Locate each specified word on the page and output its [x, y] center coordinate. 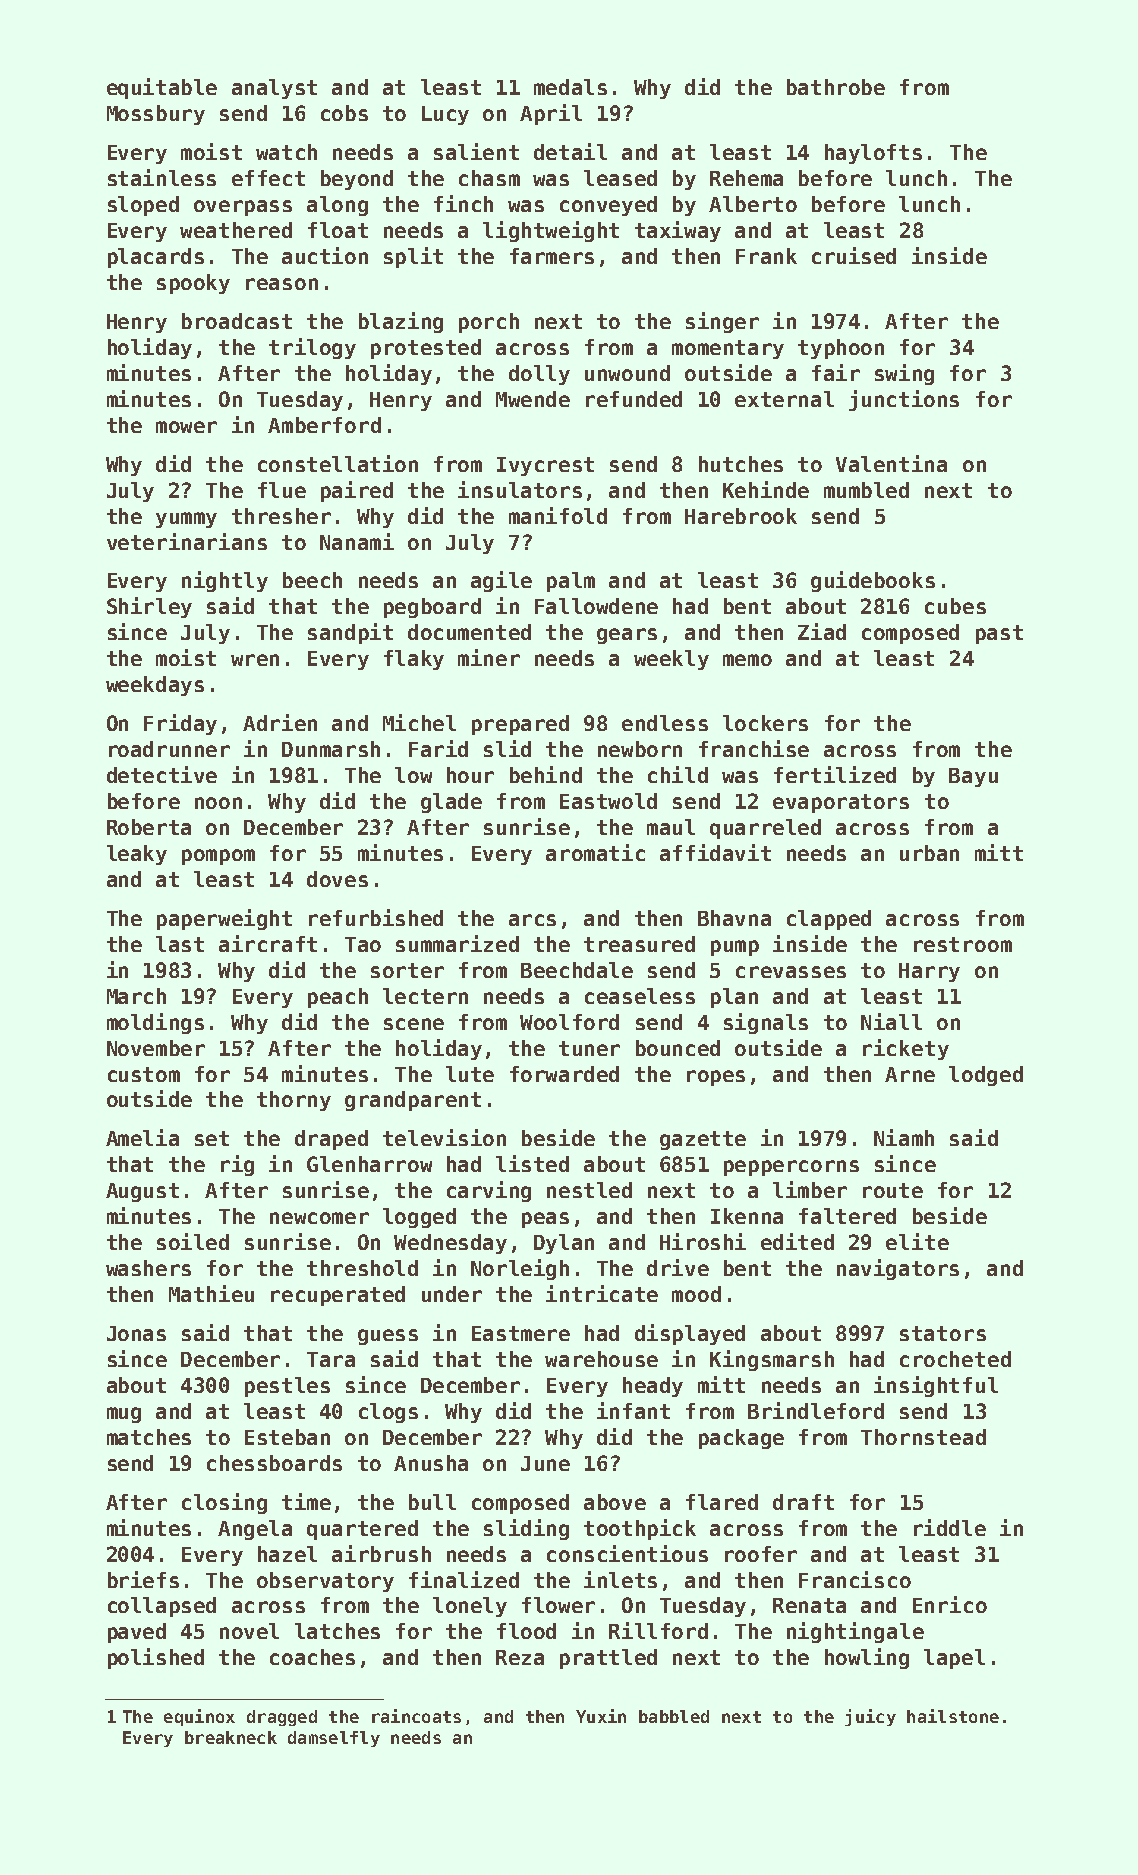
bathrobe [836, 87]
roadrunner [169, 749]
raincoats [416, 1716]
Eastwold [608, 801]
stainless [162, 177]
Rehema [746, 178]
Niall [891, 1021]
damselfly [334, 1739]
